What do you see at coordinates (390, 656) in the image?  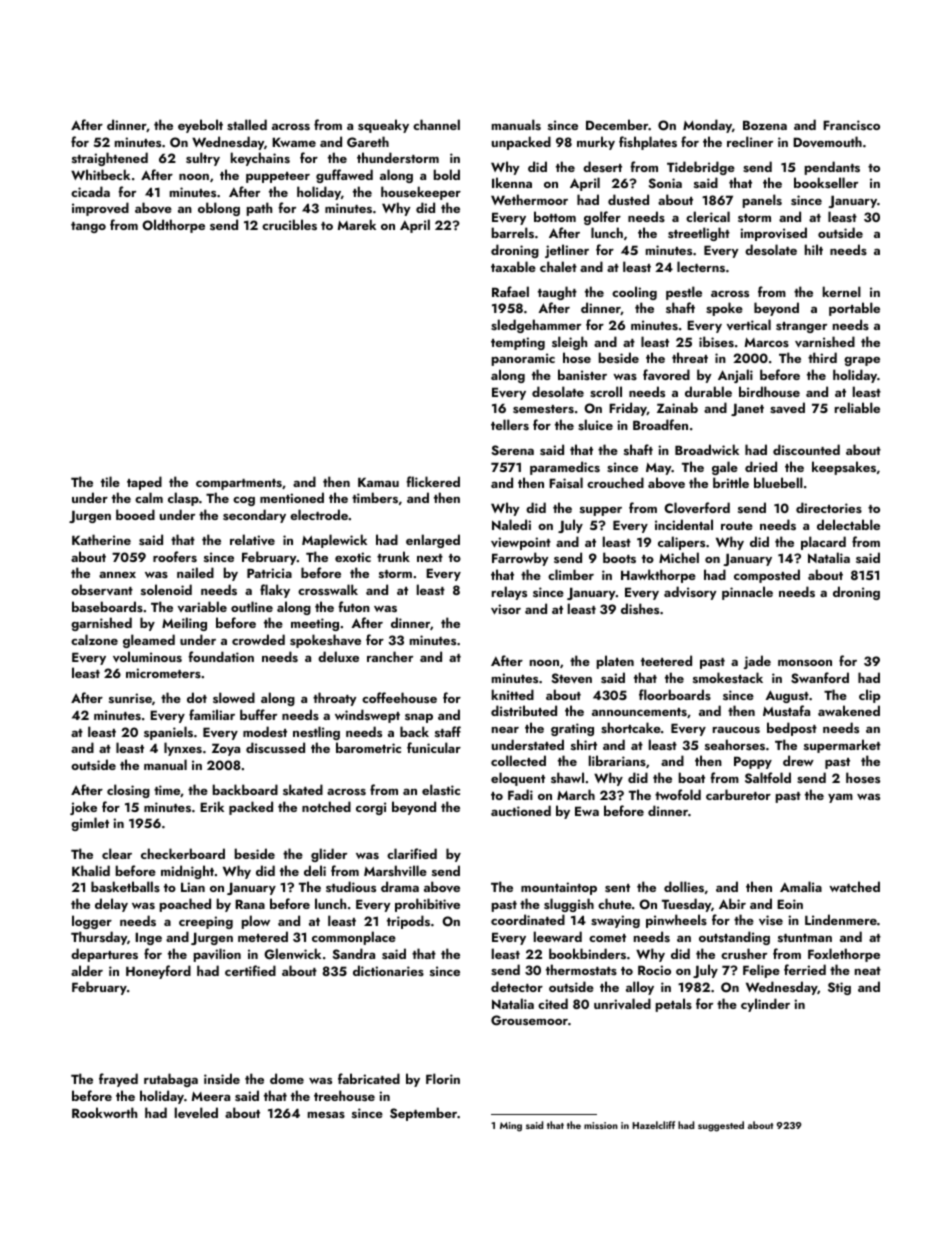 I see `rancher` at bounding box center [390, 656].
